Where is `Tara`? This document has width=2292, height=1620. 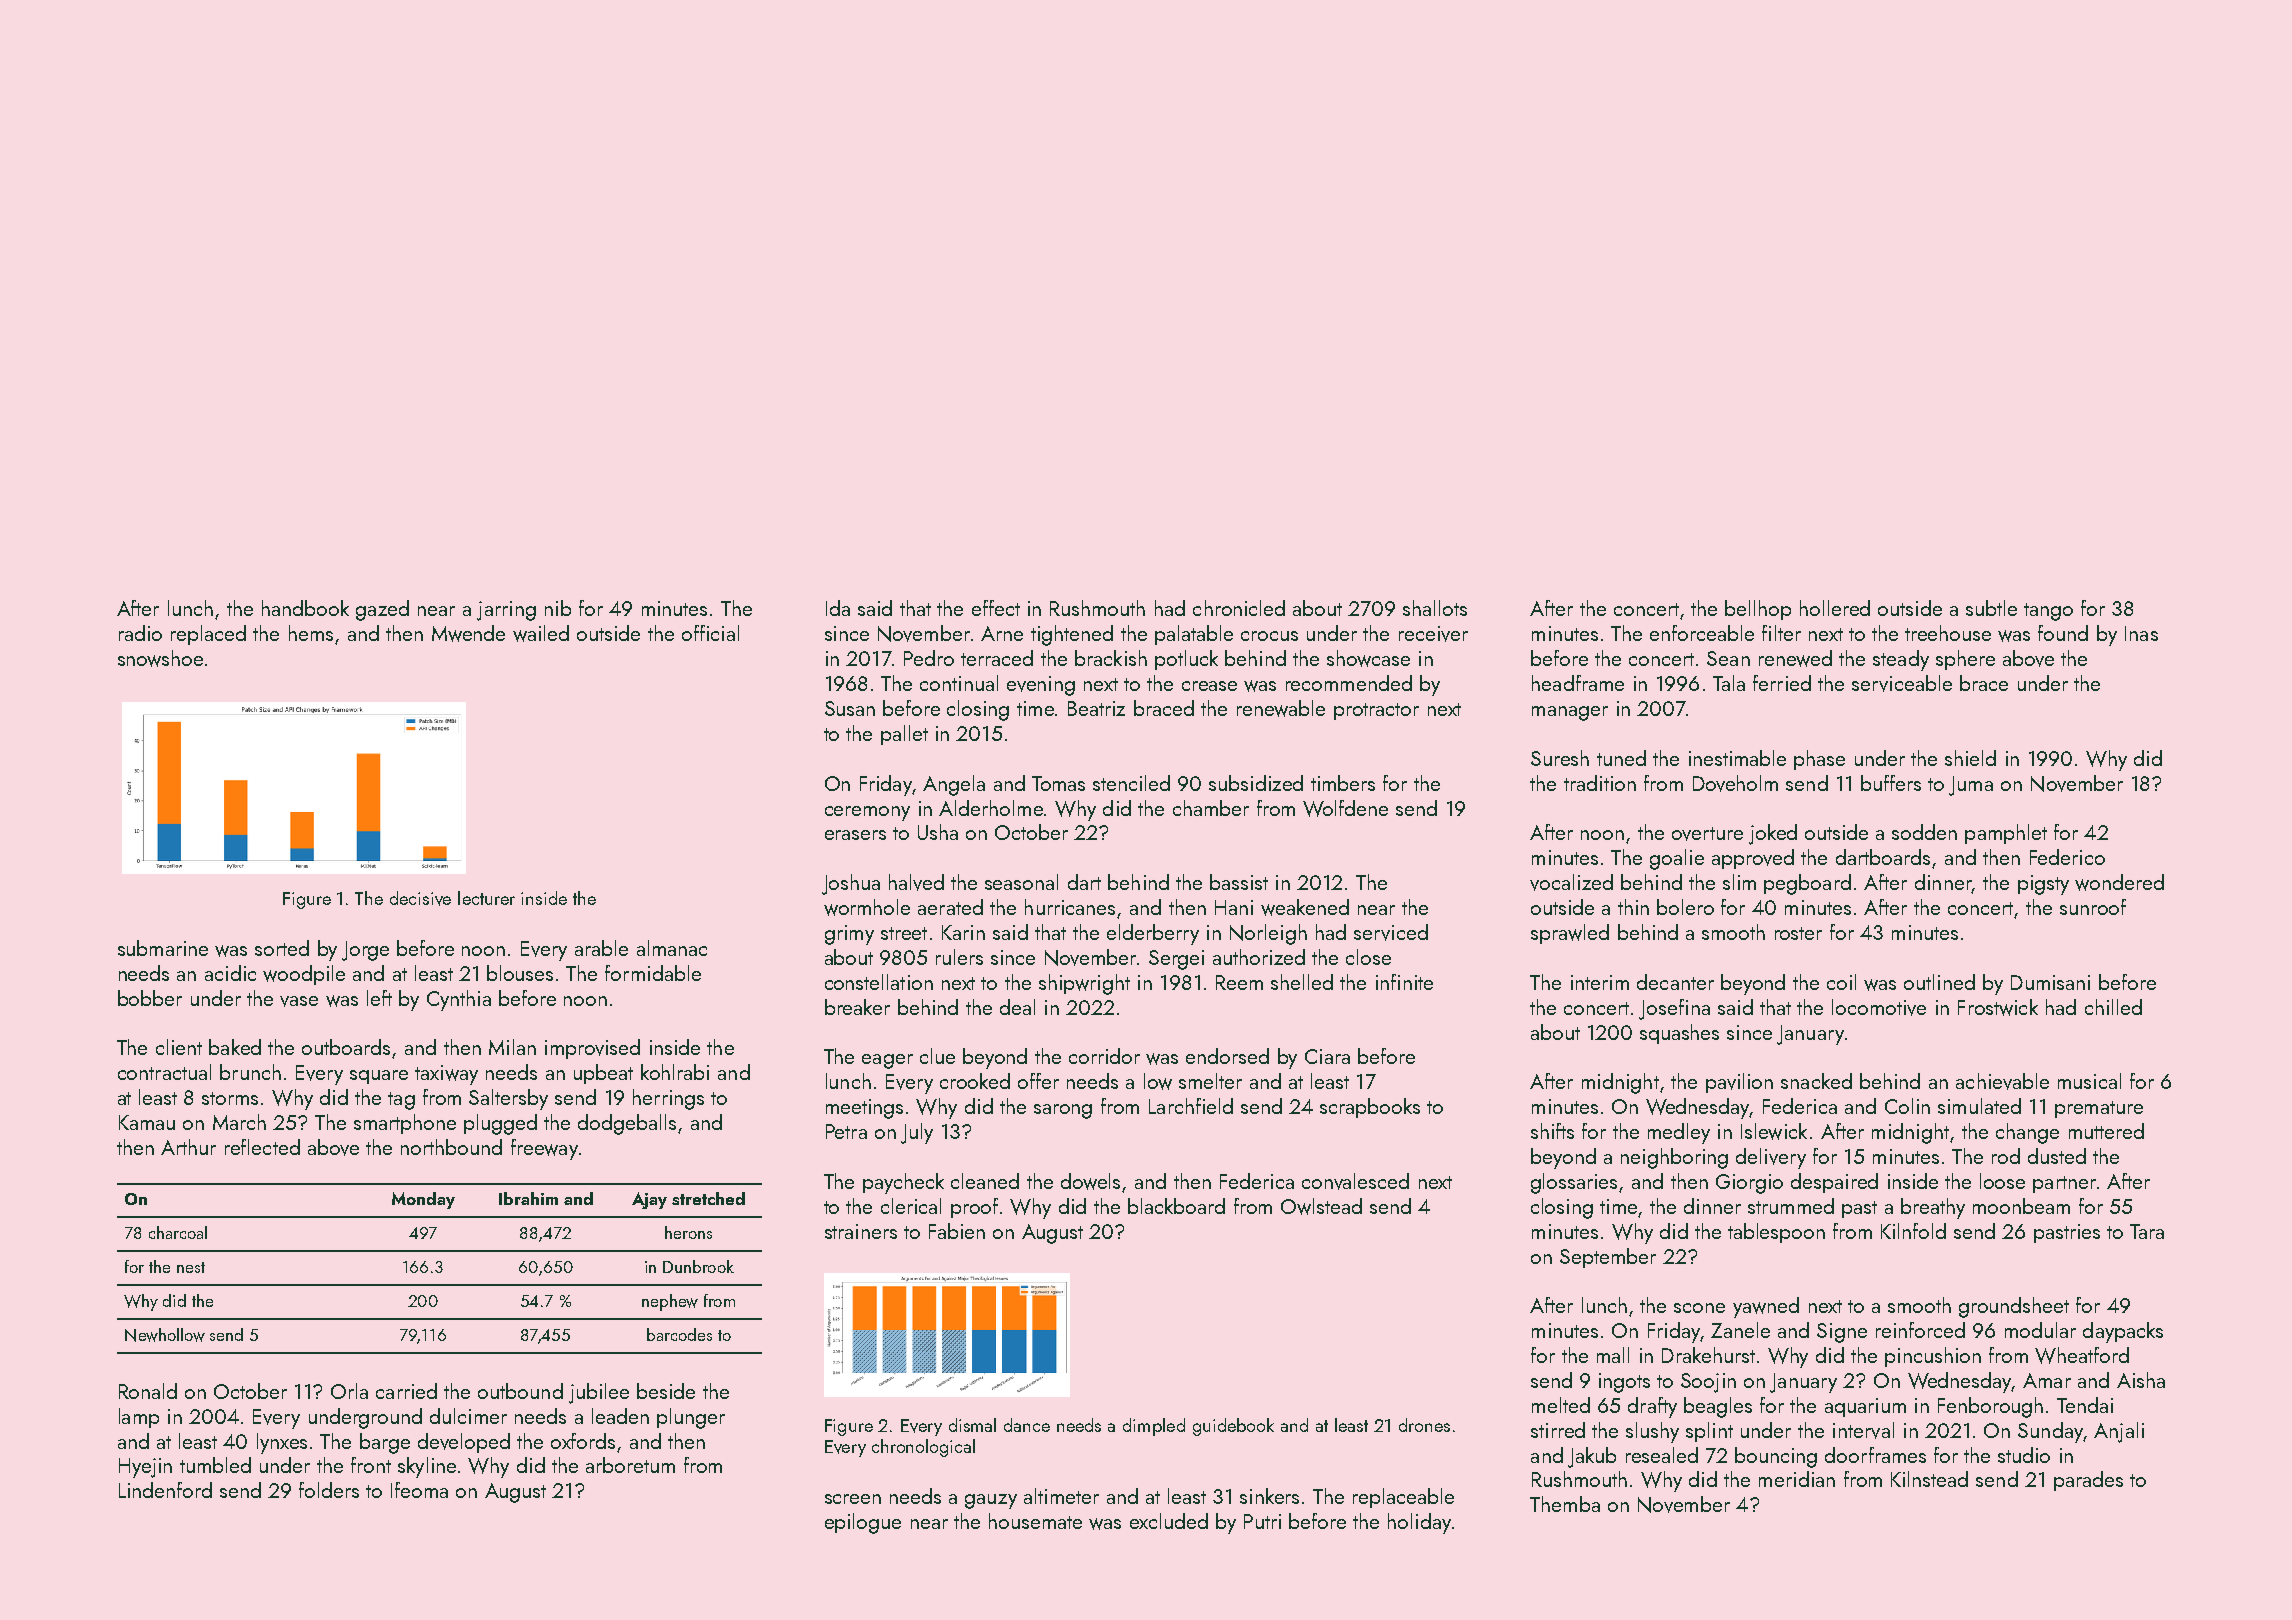 Tara is located at coordinates (2147, 1231).
